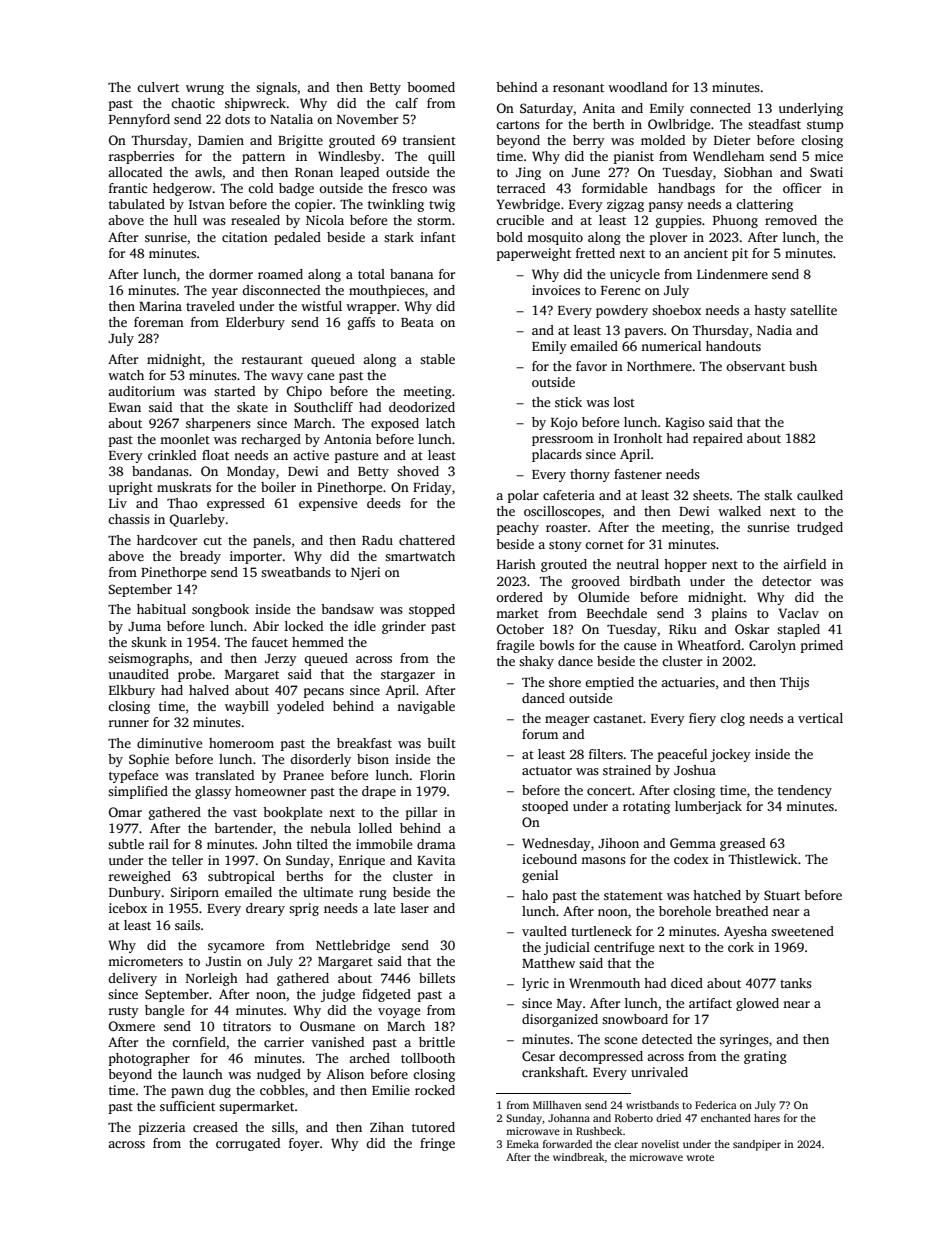 The width and height of the screenshot is (952, 1233). What do you see at coordinates (132, 1026) in the screenshot?
I see `Oxmere` at bounding box center [132, 1026].
